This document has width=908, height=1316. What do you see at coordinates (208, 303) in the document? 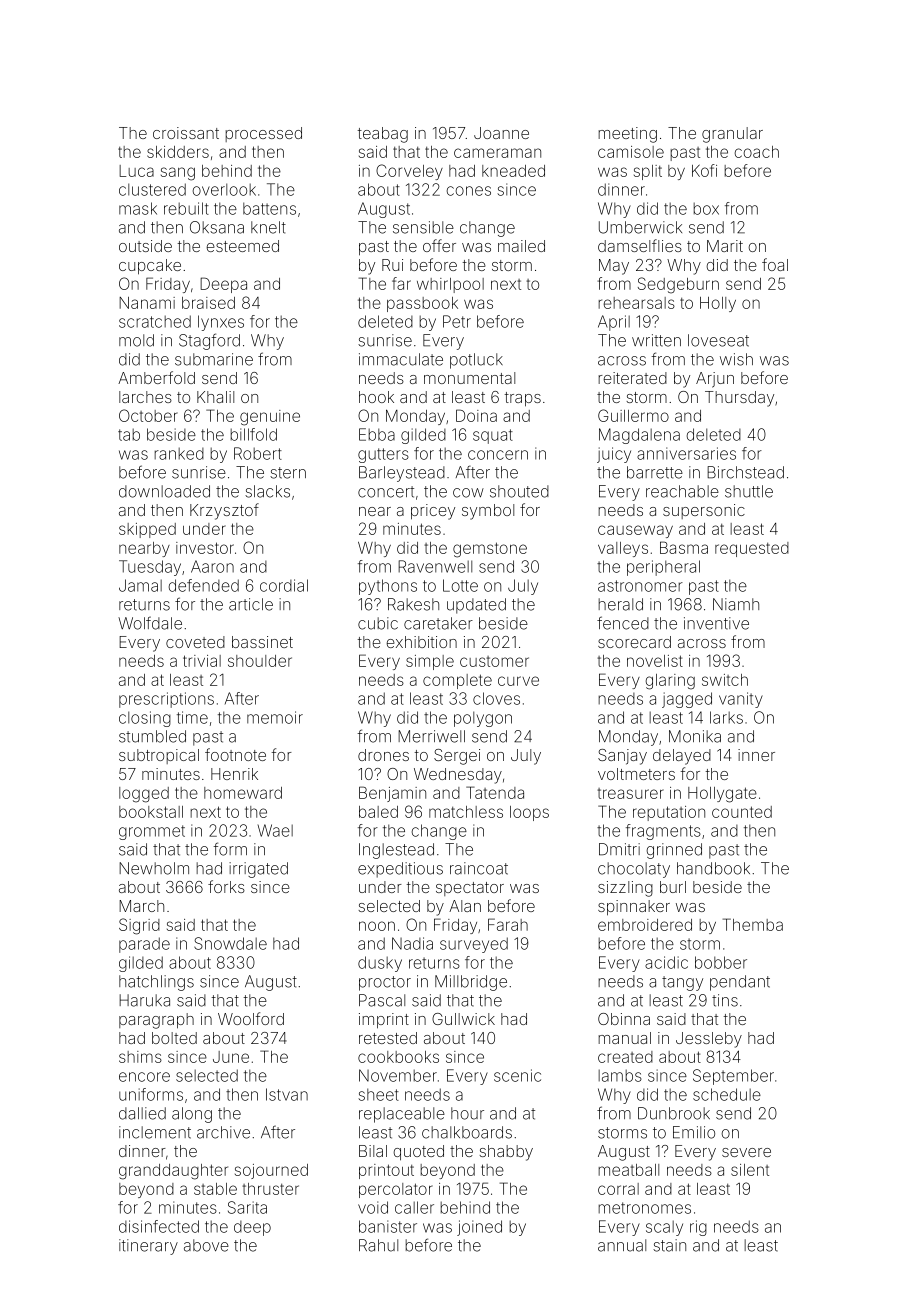
I see `braised` at bounding box center [208, 303].
